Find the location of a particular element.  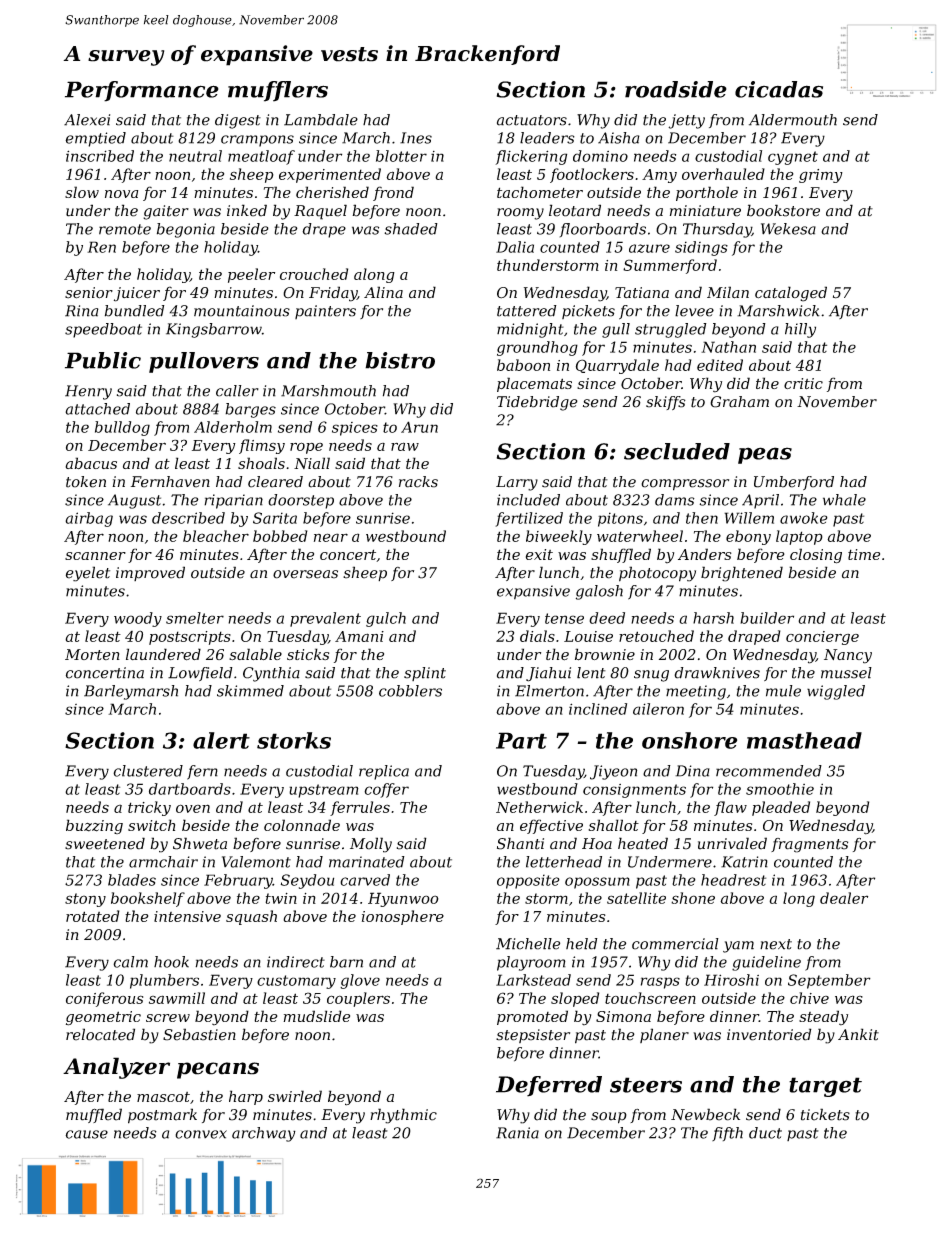

remote is located at coordinates (125, 229).
